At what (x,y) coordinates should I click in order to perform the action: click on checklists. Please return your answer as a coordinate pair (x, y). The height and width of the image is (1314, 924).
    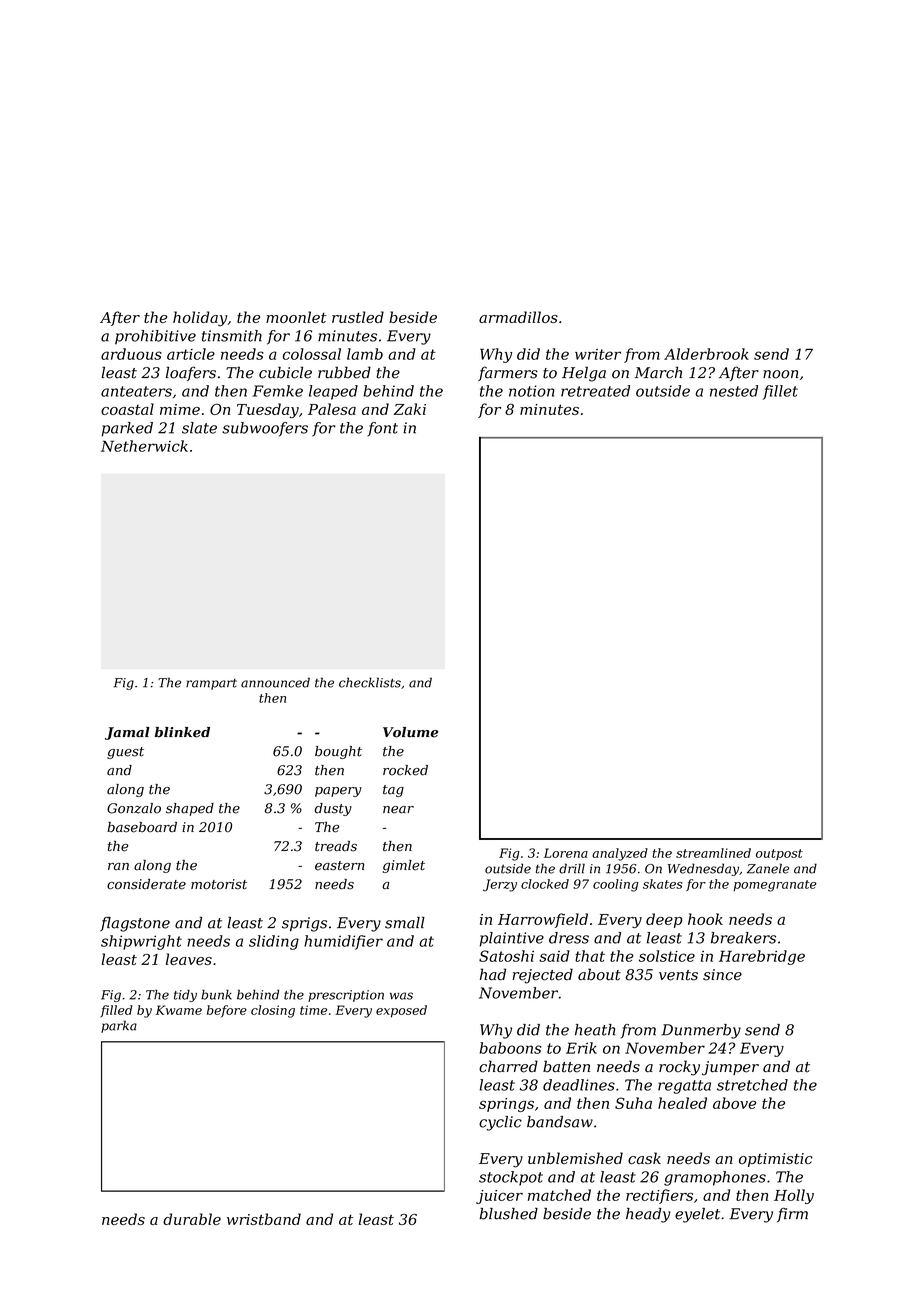
    Looking at the image, I should click on (370, 682).
